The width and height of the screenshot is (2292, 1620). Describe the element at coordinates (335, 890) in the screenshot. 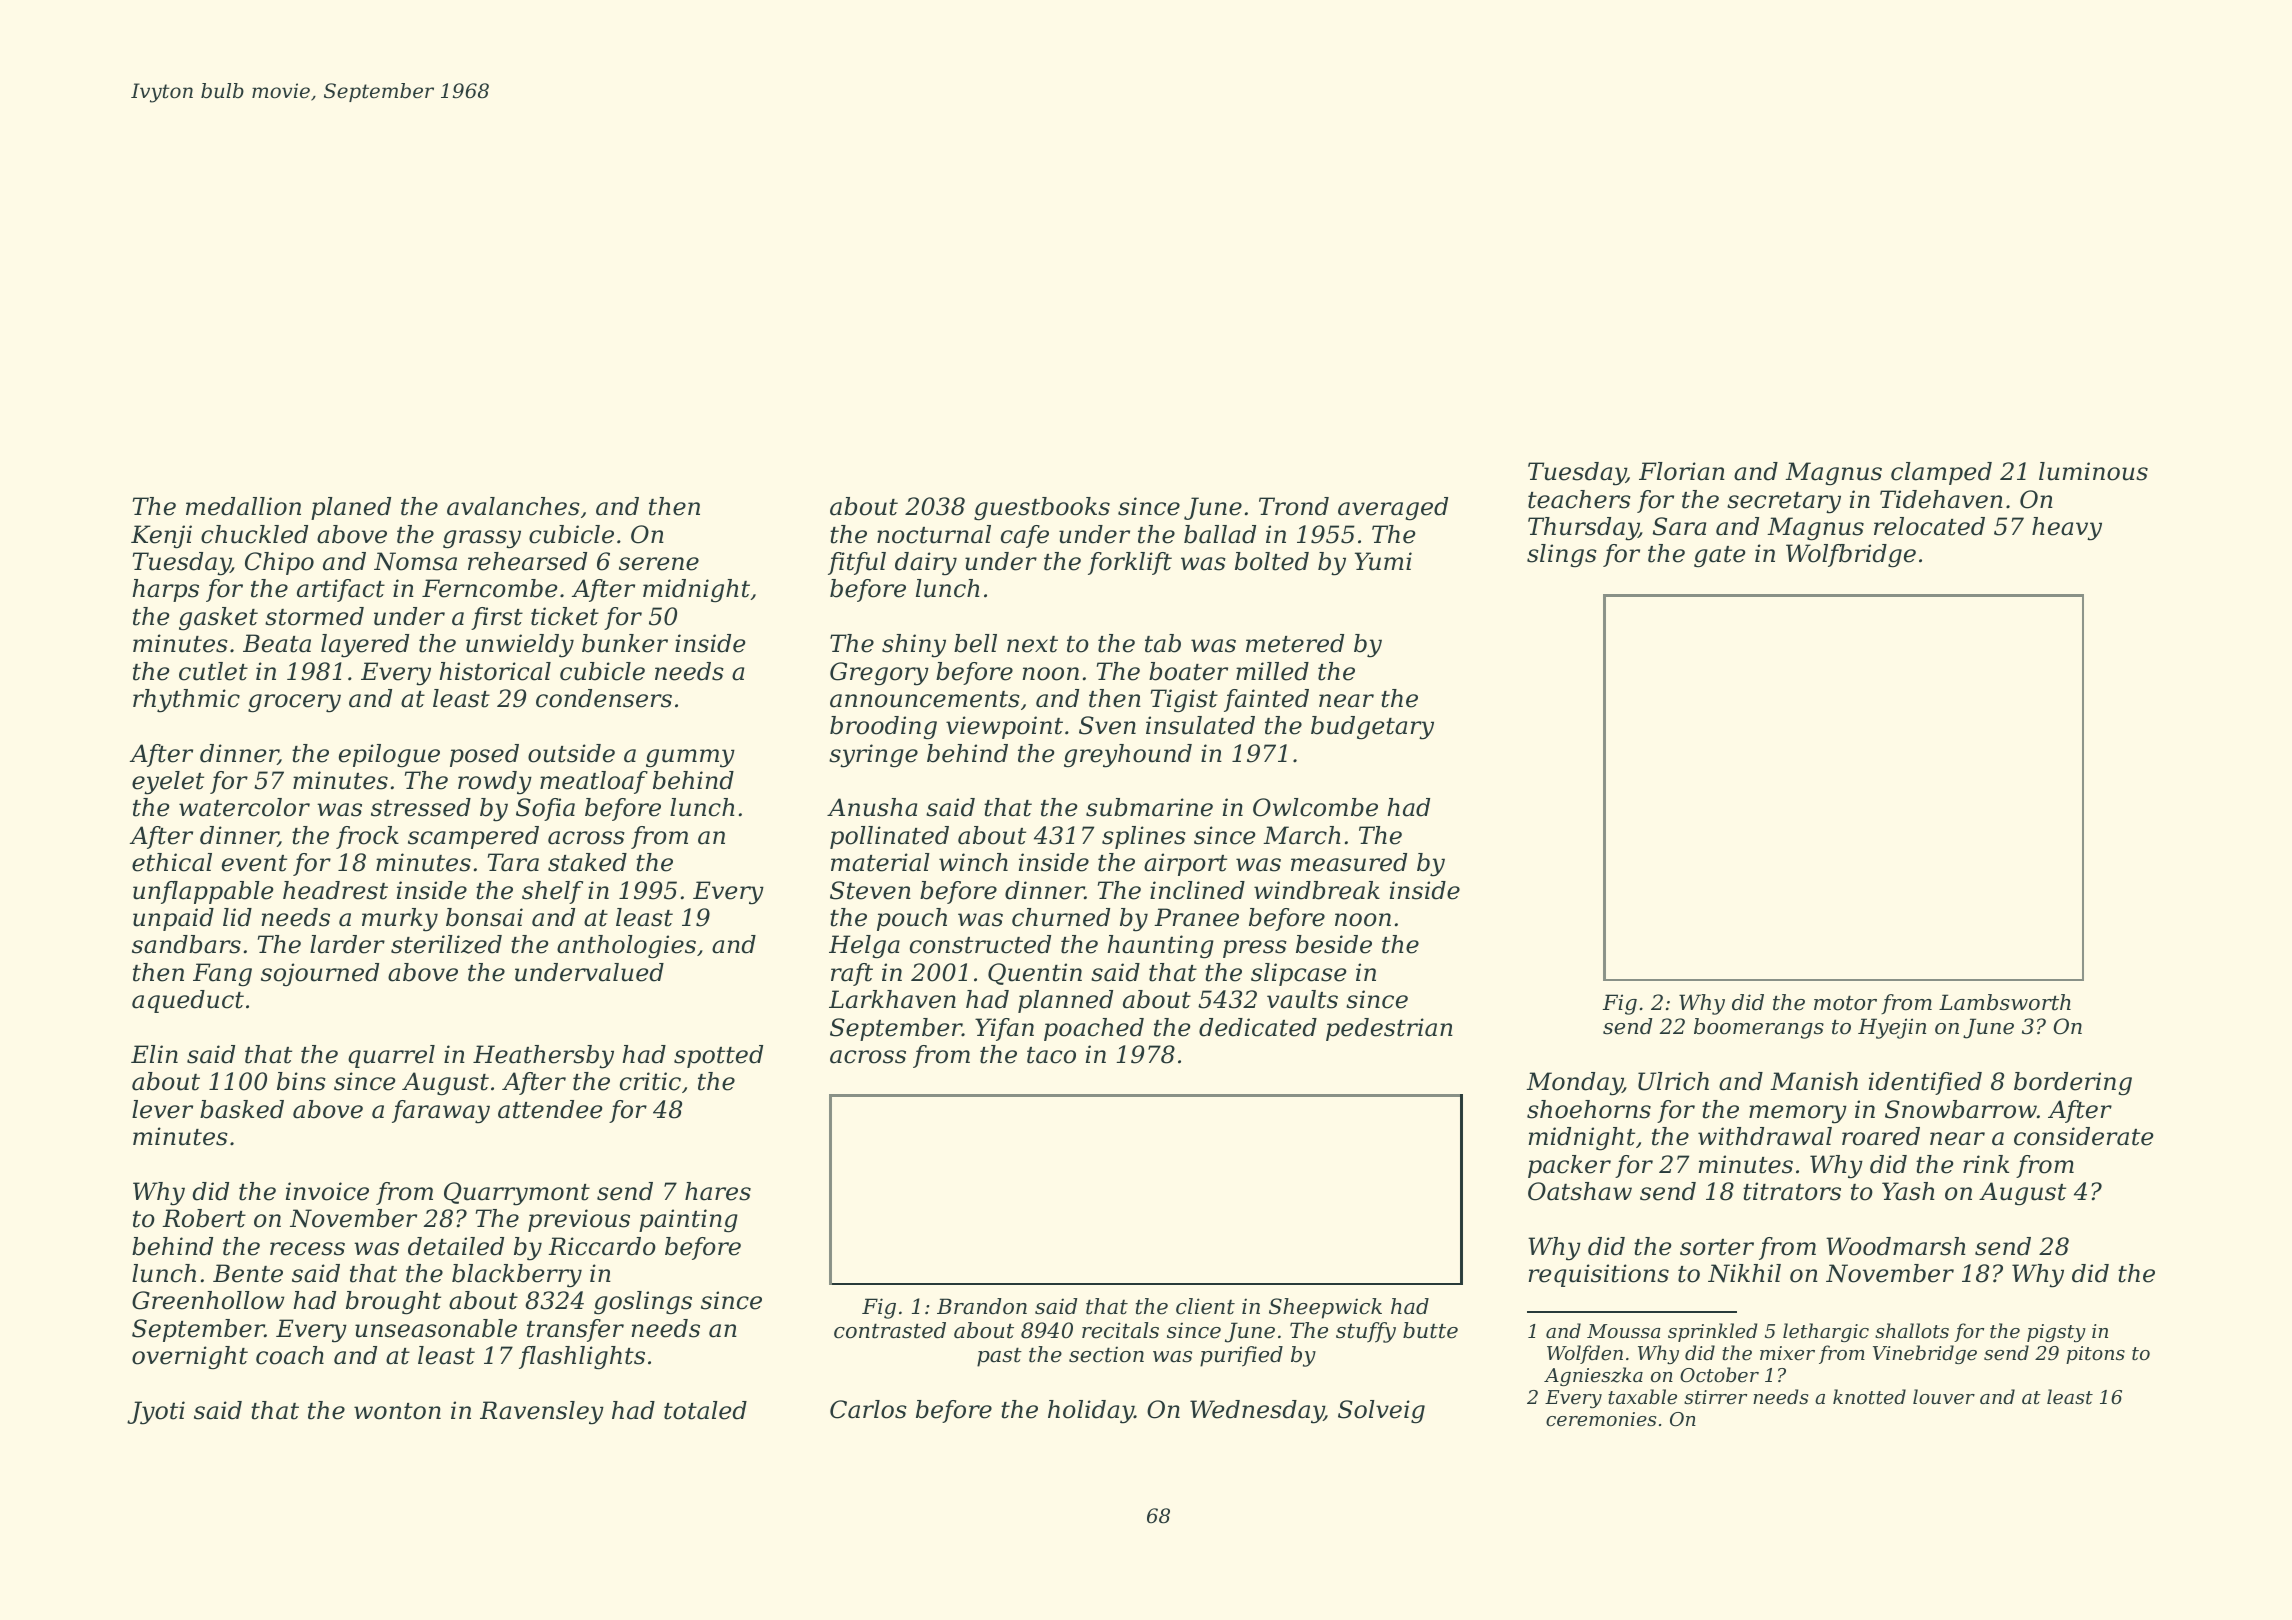

I see `headrest` at that location.
